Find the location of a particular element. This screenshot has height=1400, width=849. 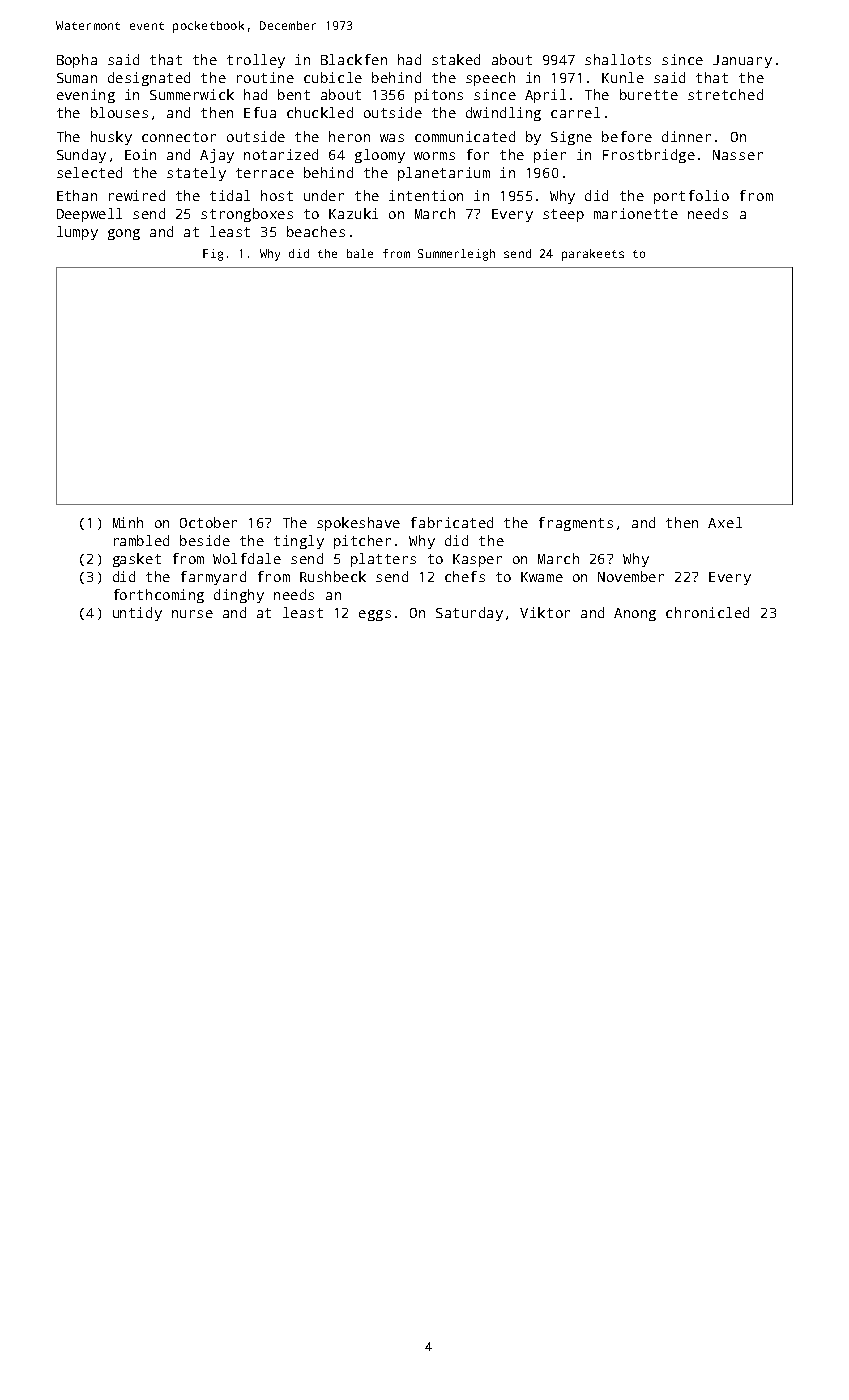

beaches is located at coordinates (316, 231).
